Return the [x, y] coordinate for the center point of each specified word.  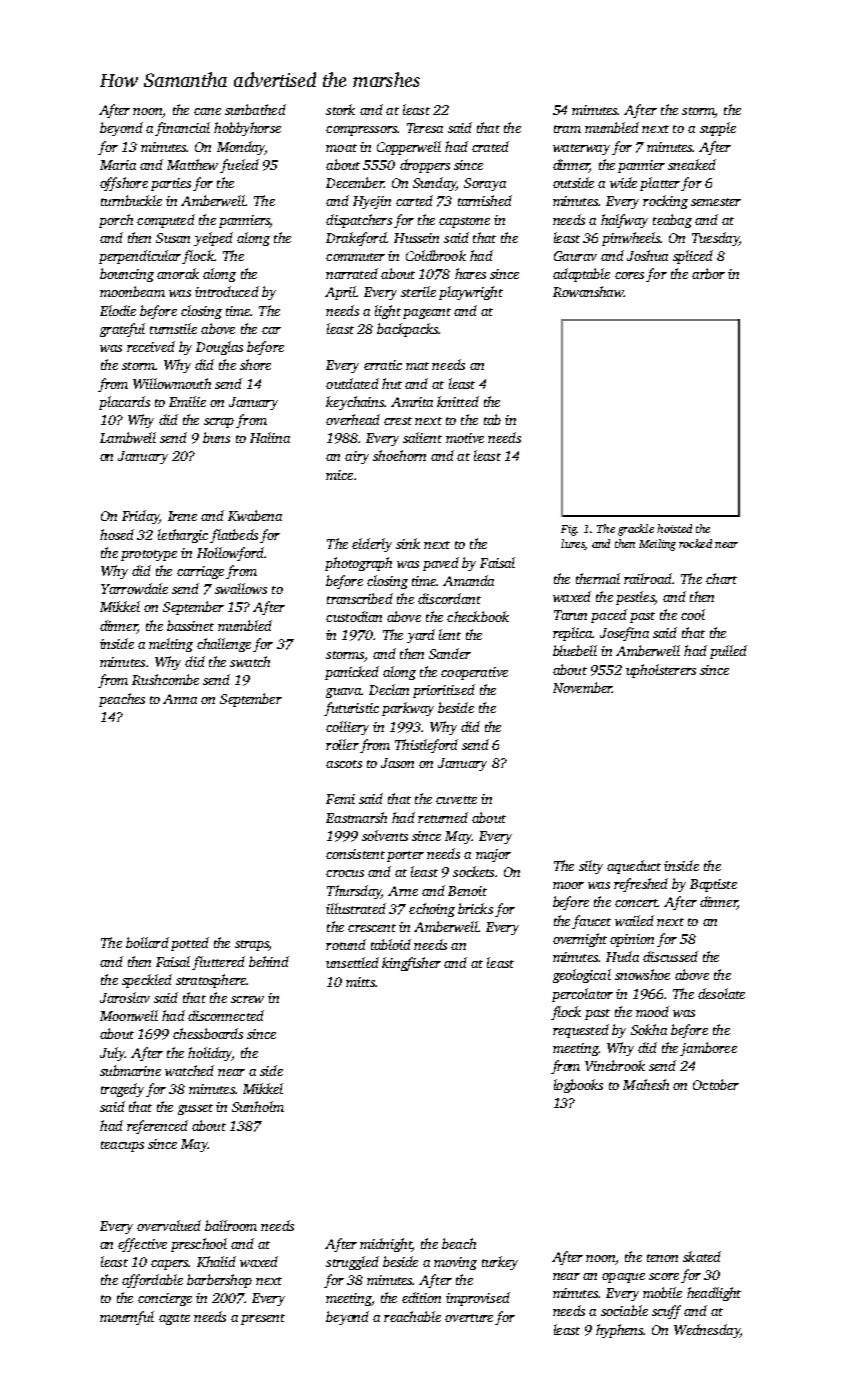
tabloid [391, 944]
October [716, 1084]
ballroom [231, 1225]
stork [340, 109]
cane [207, 111]
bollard [147, 942]
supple [718, 129]
